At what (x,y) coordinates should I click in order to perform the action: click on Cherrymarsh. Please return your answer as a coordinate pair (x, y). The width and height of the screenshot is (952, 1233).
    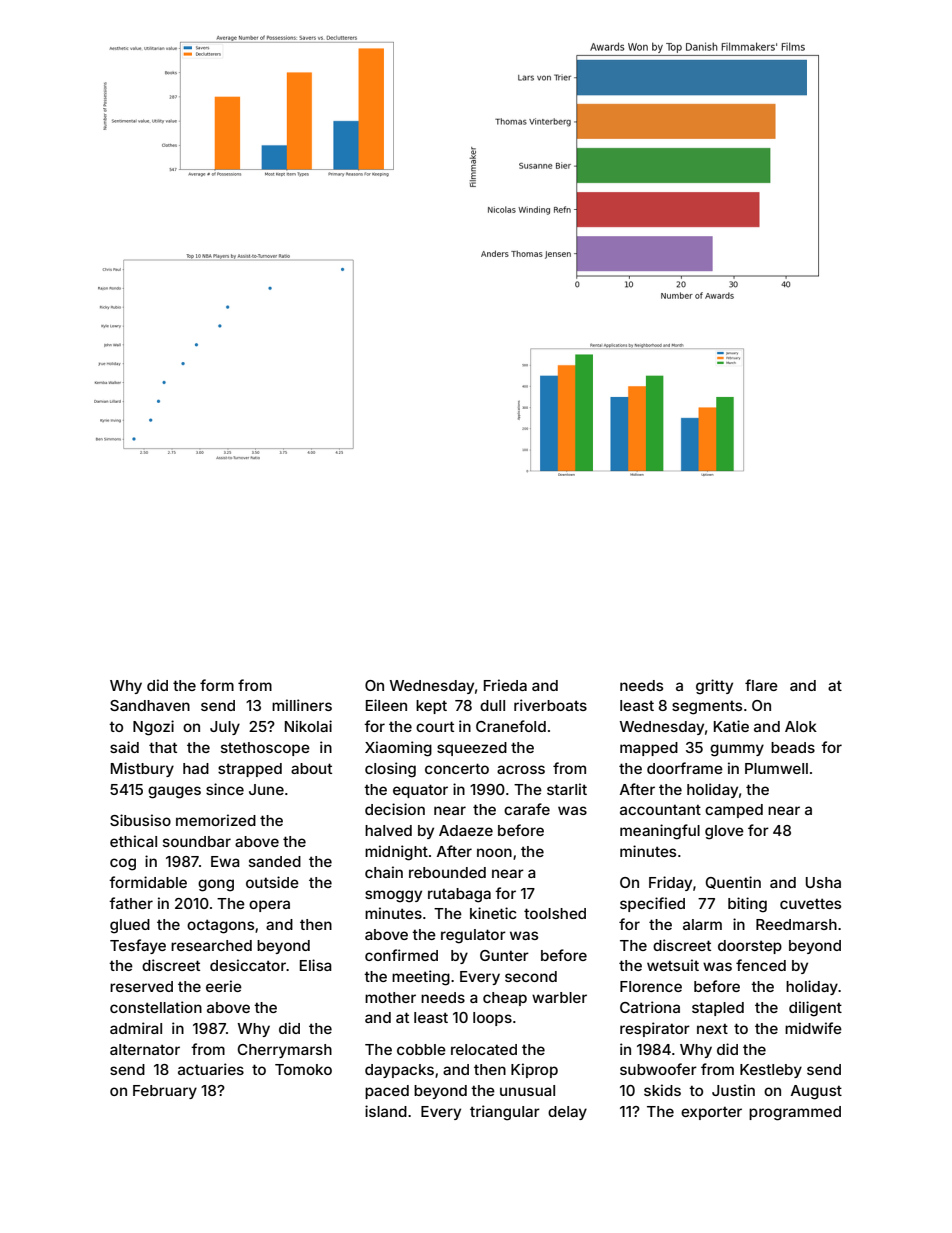
    Looking at the image, I should click on (285, 1051).
